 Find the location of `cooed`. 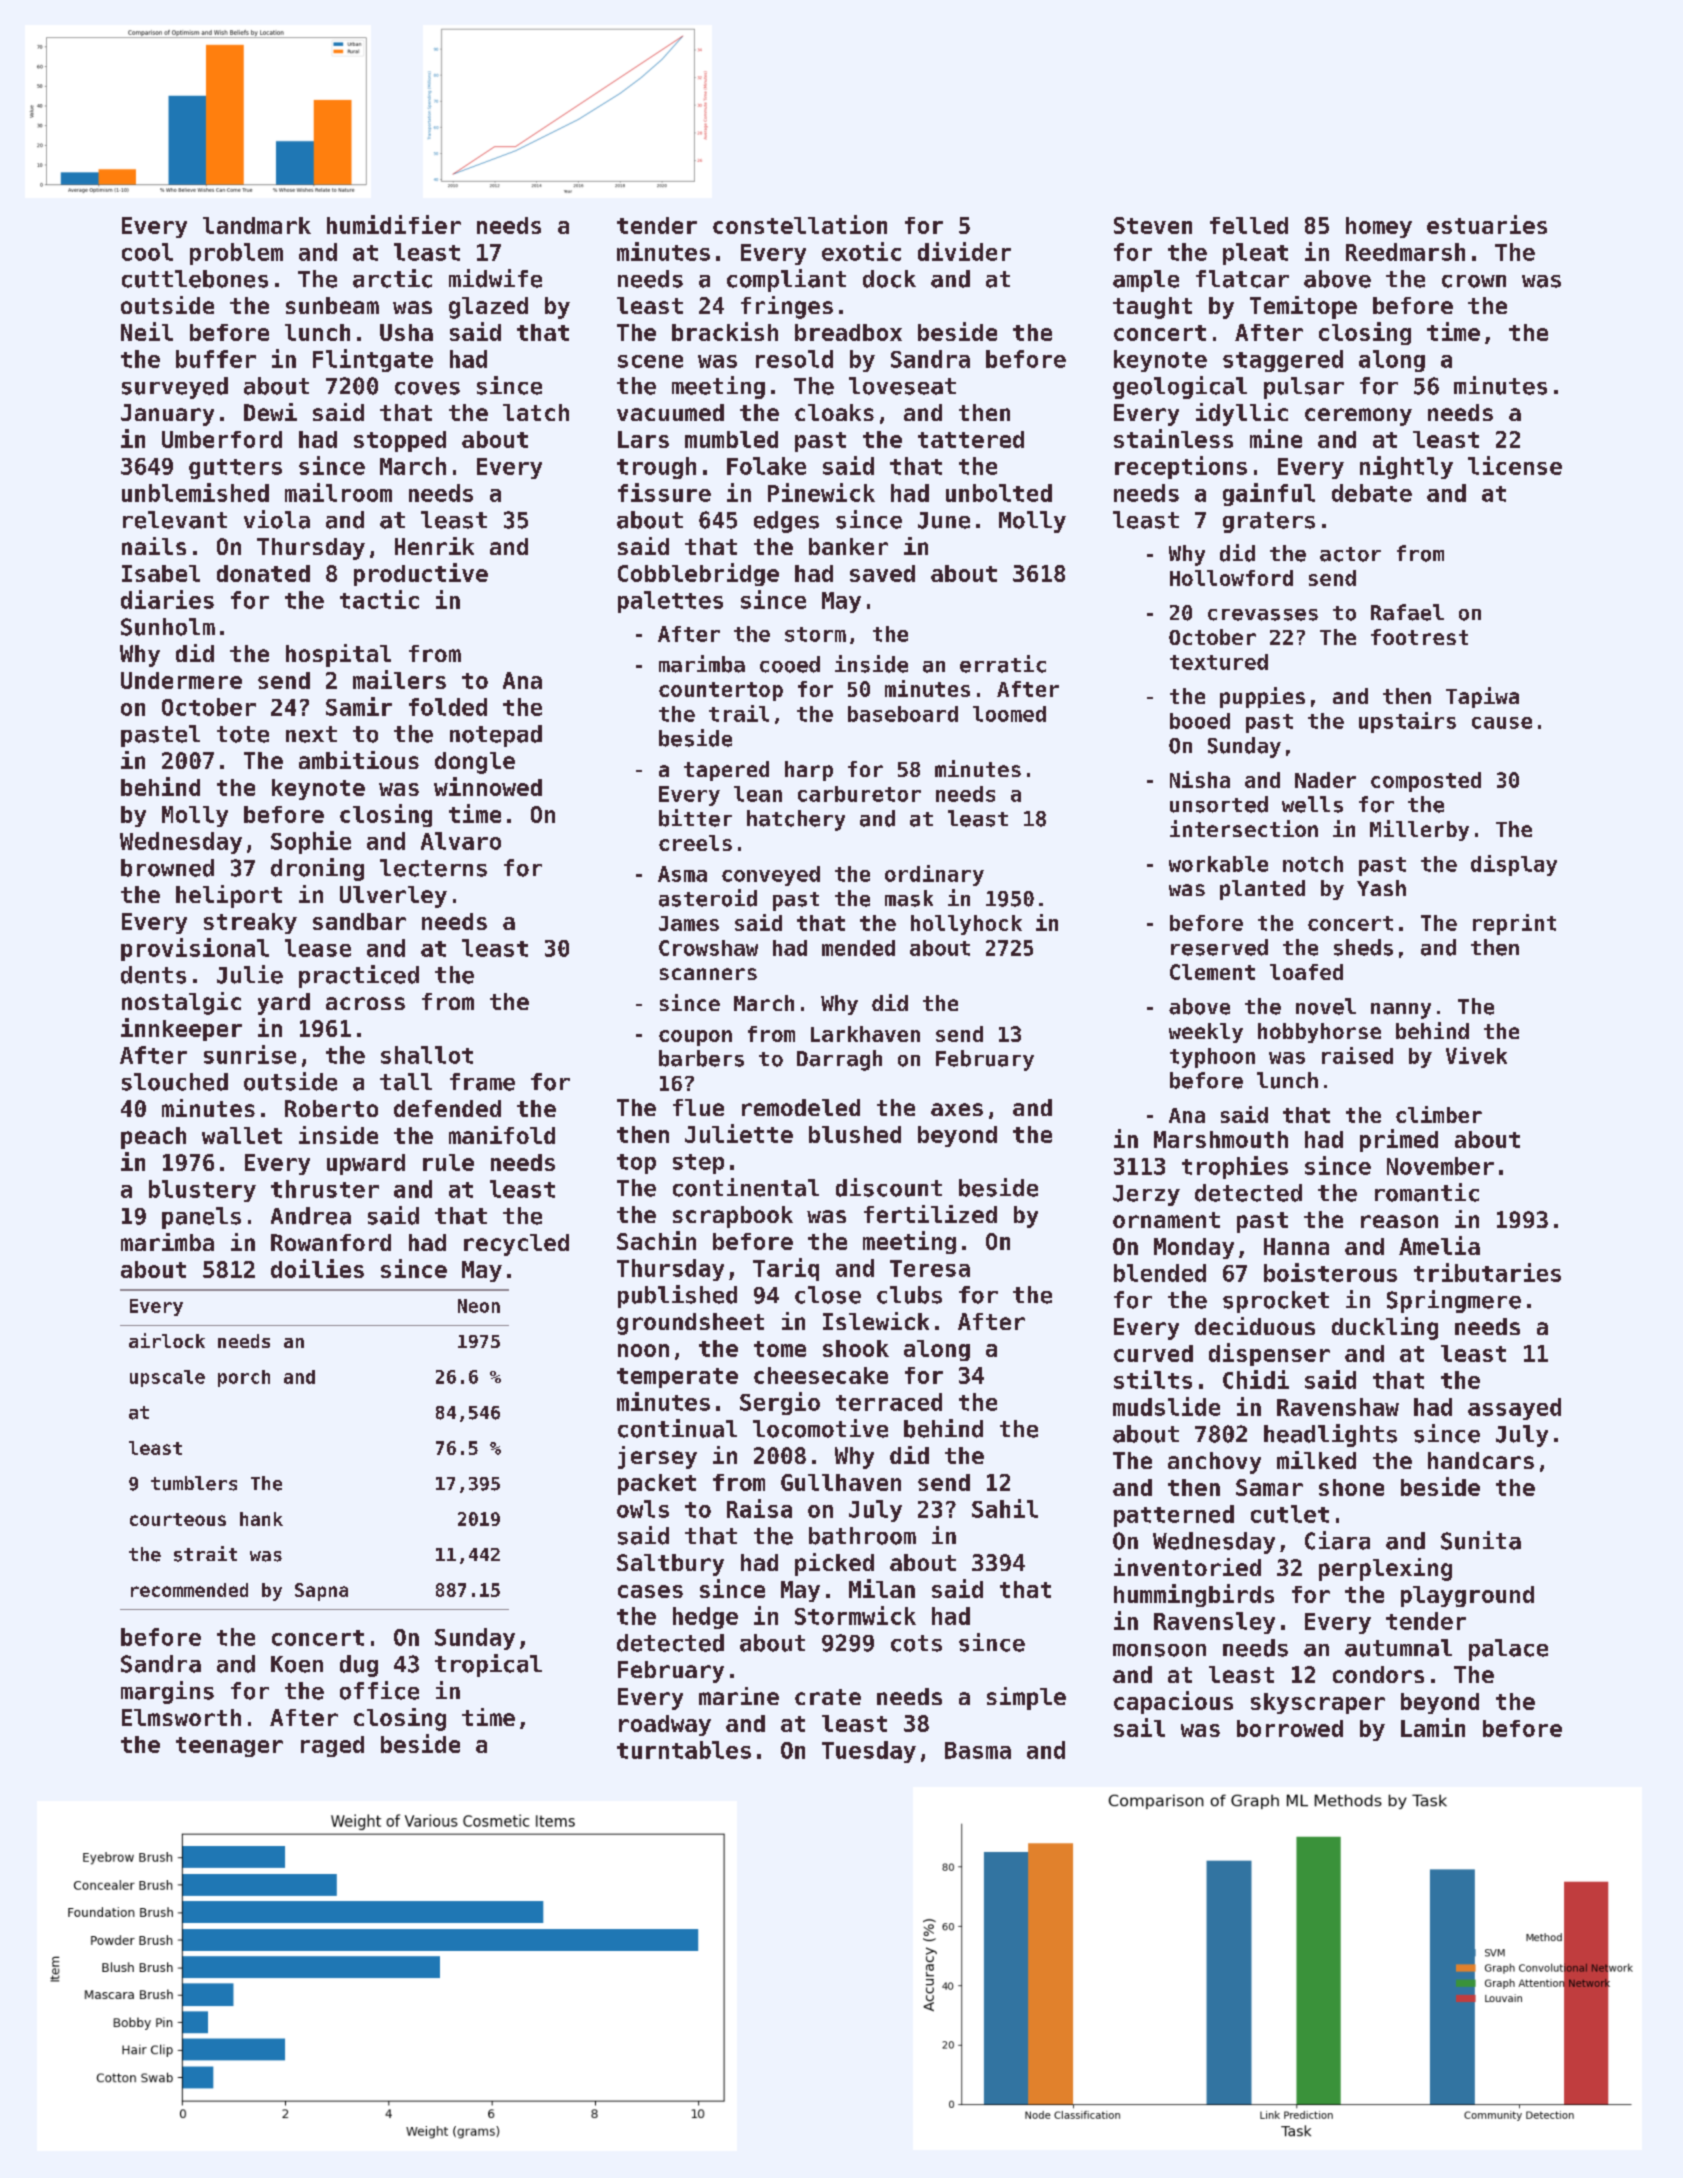

cooed is located at coordinates (790, 664).
